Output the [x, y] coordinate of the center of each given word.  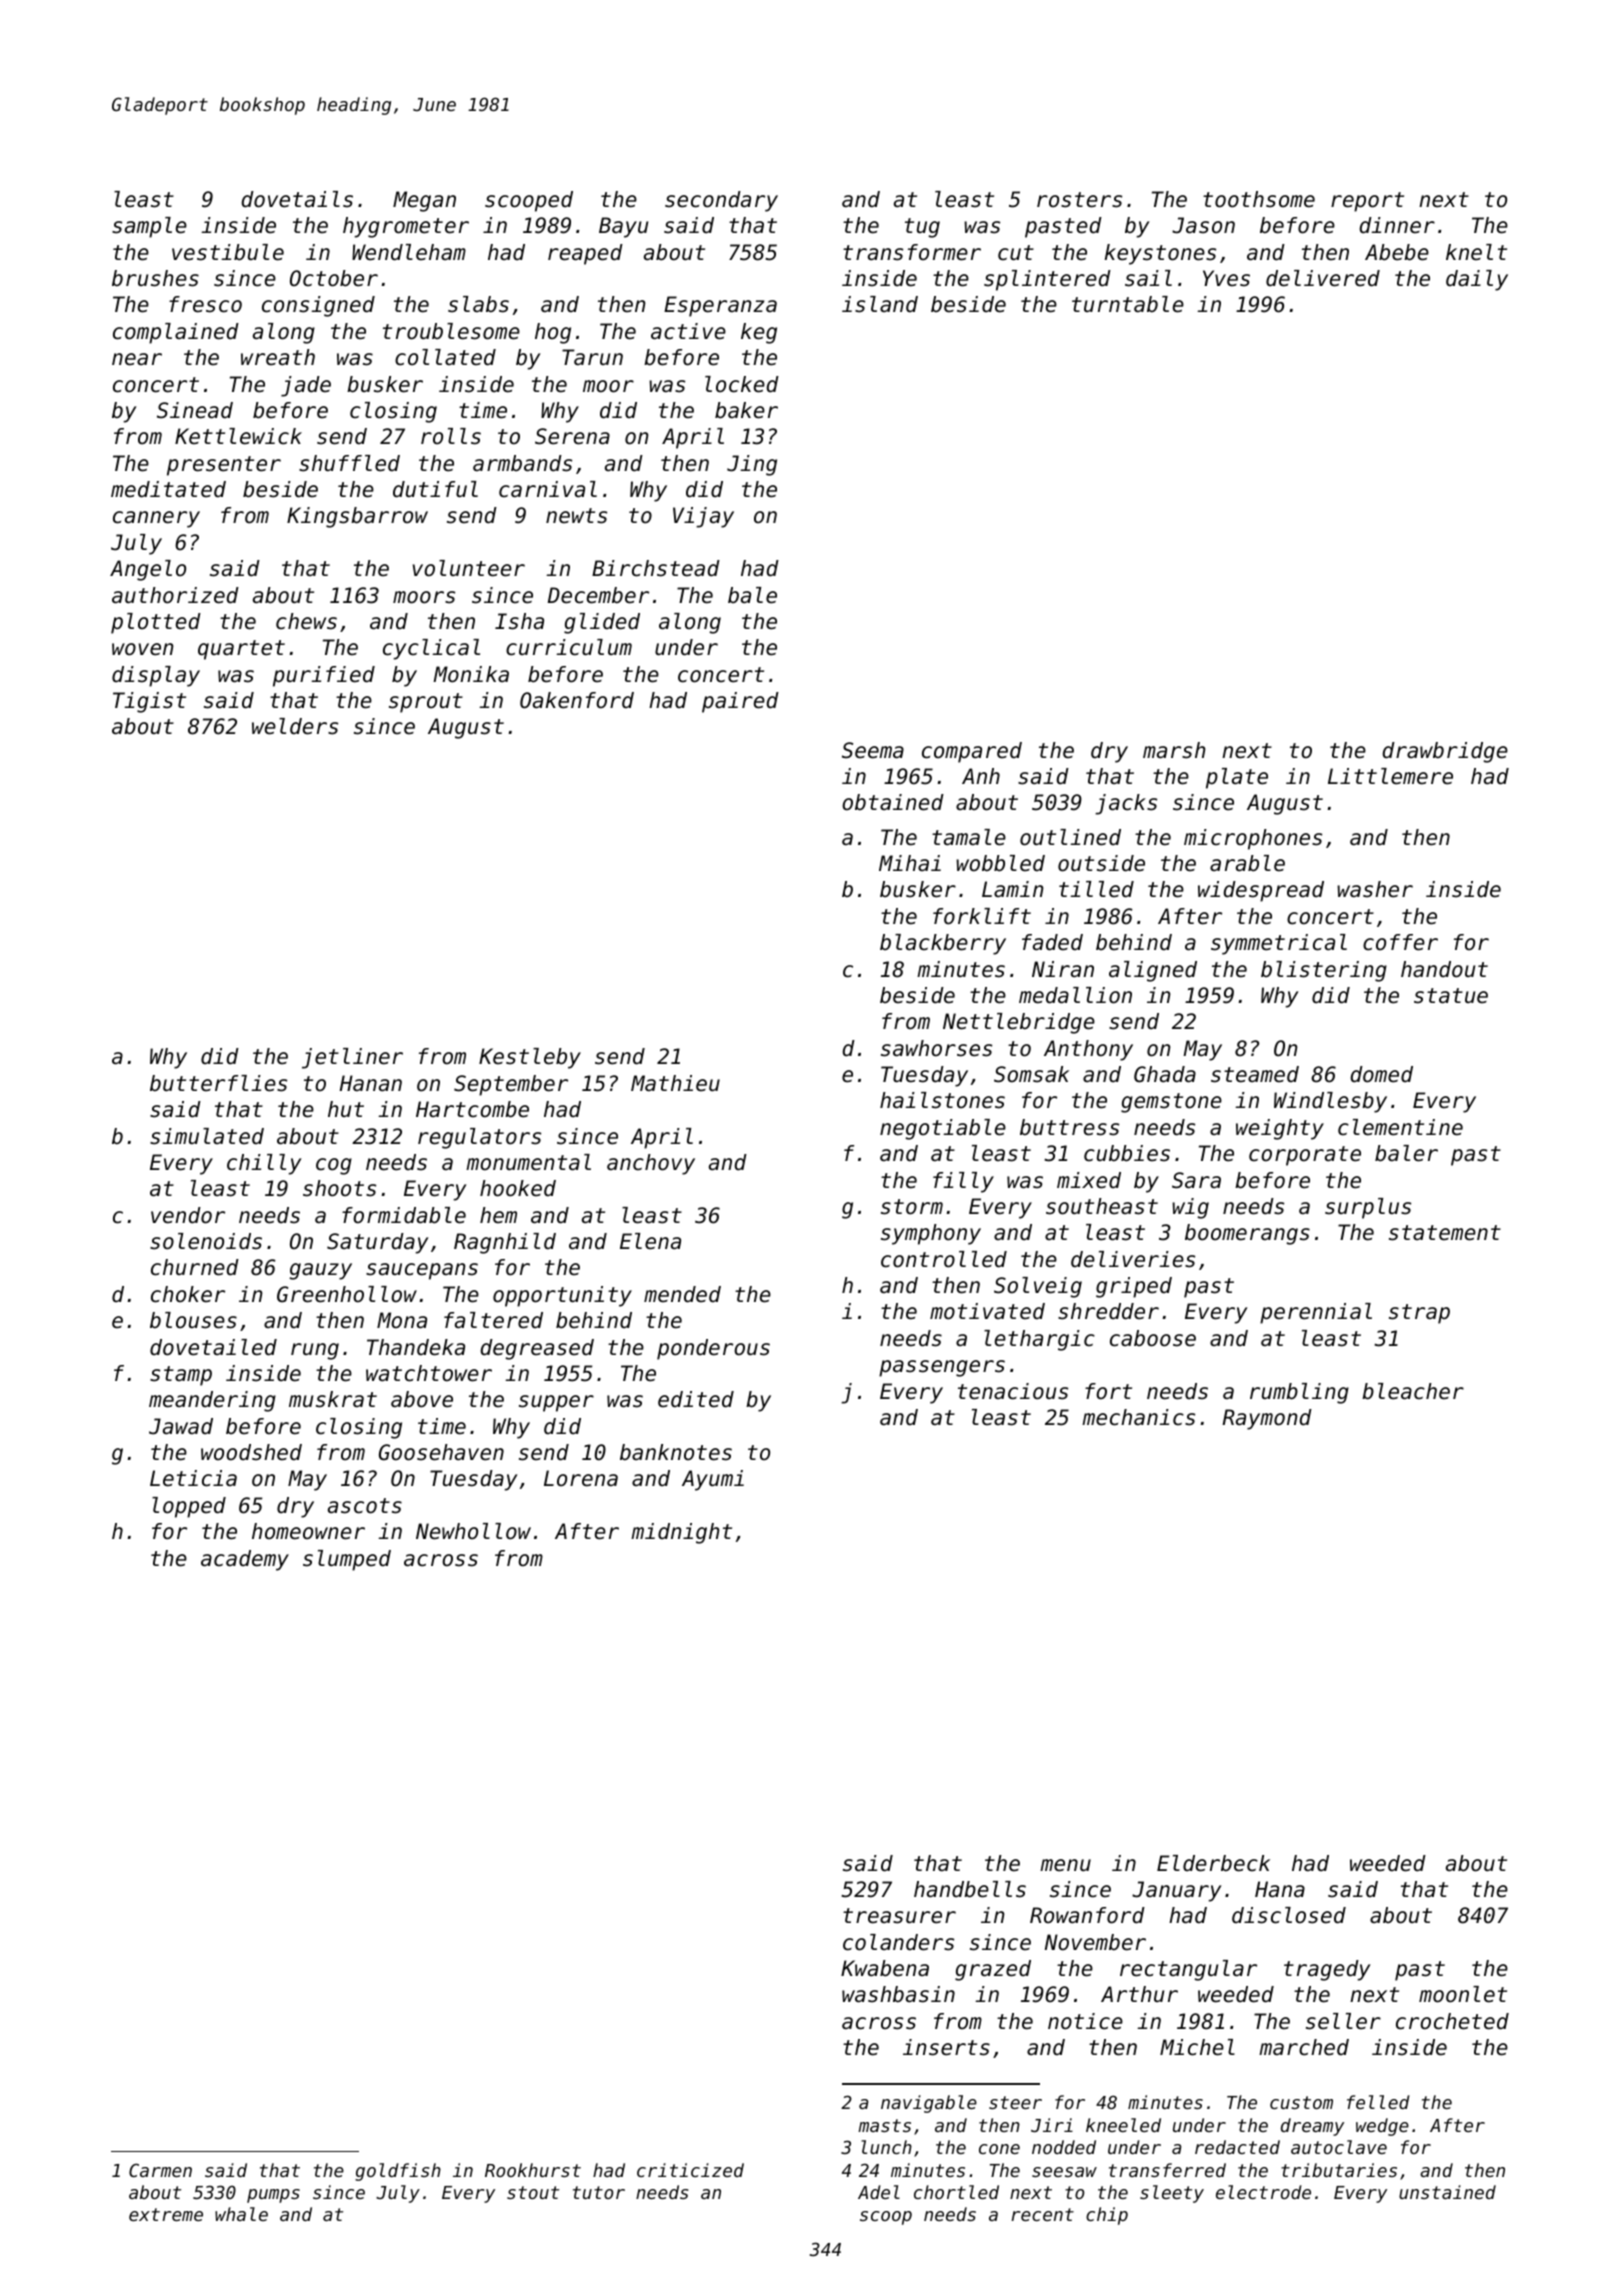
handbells [970, 1889]
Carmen [160, 2170]
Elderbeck [1213, 1863]
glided [602, 623]
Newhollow [473, 1531]
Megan [424, 201]
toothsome [1259, 199]
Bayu [623, 227]
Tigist [149, 702]
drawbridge [1445, 752]
